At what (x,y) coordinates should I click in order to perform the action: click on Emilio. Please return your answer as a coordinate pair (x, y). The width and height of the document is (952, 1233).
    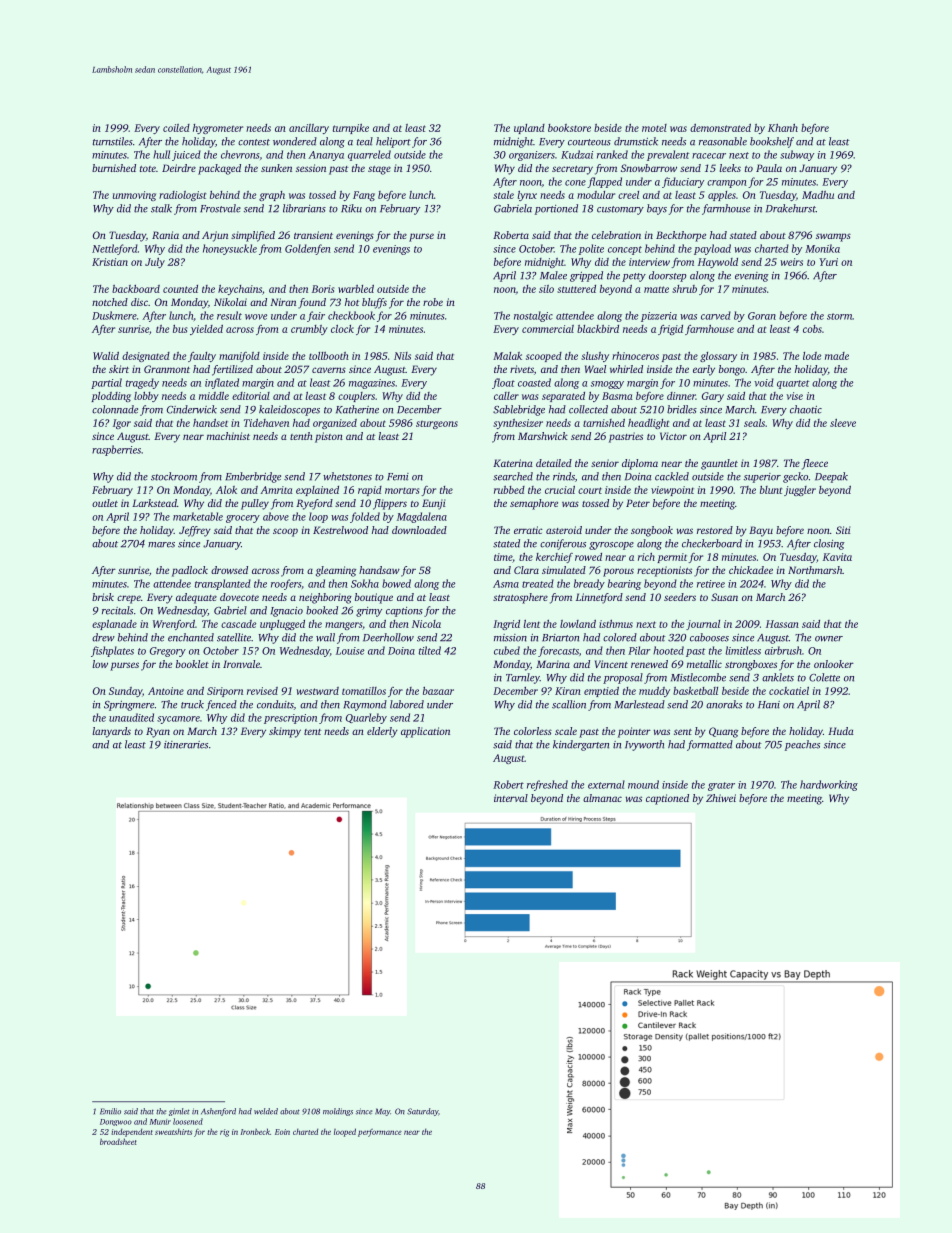
    Looking at the image, I should click on (110, 1111).
